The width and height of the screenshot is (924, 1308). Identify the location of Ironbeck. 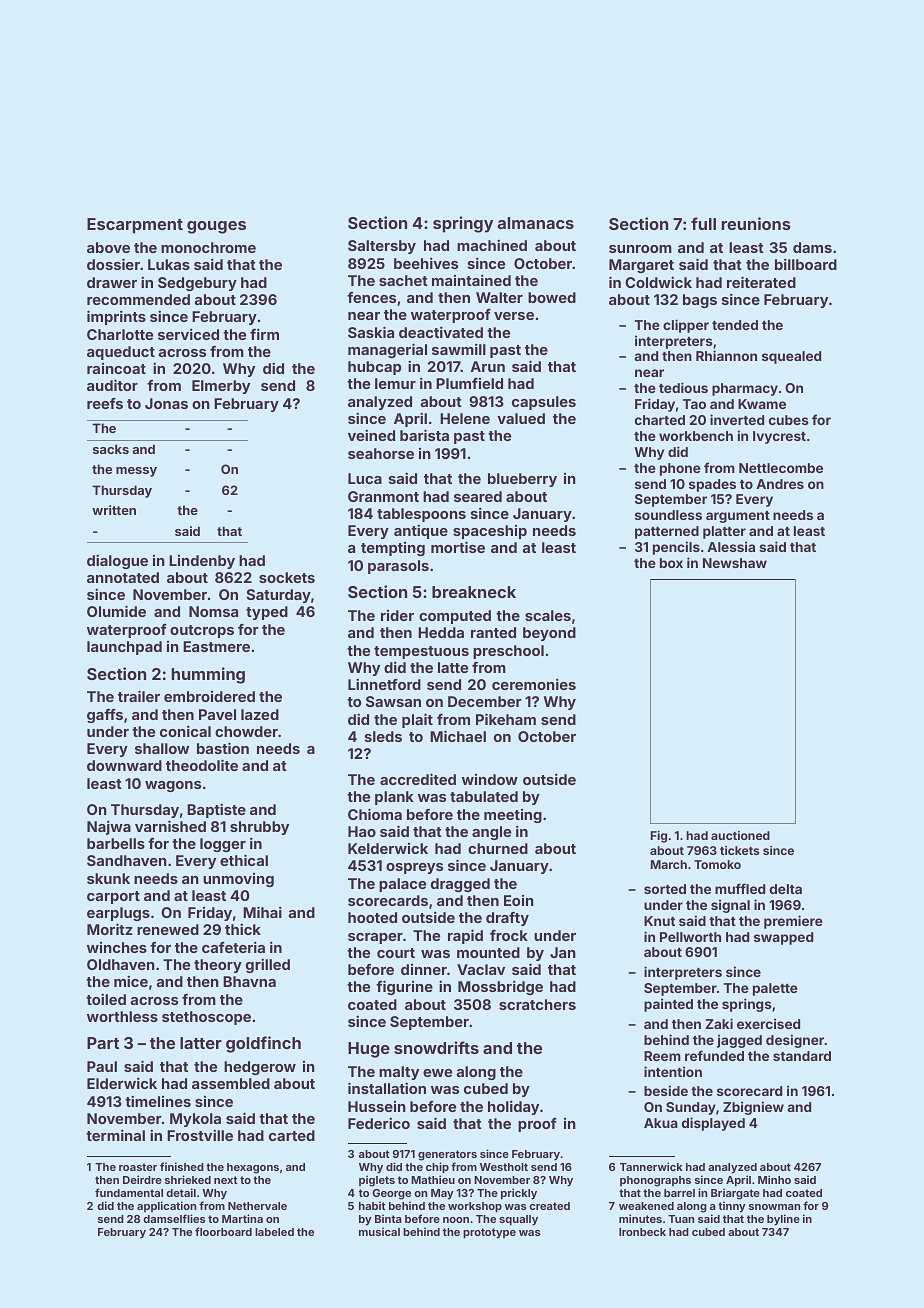
(642, 1232).
